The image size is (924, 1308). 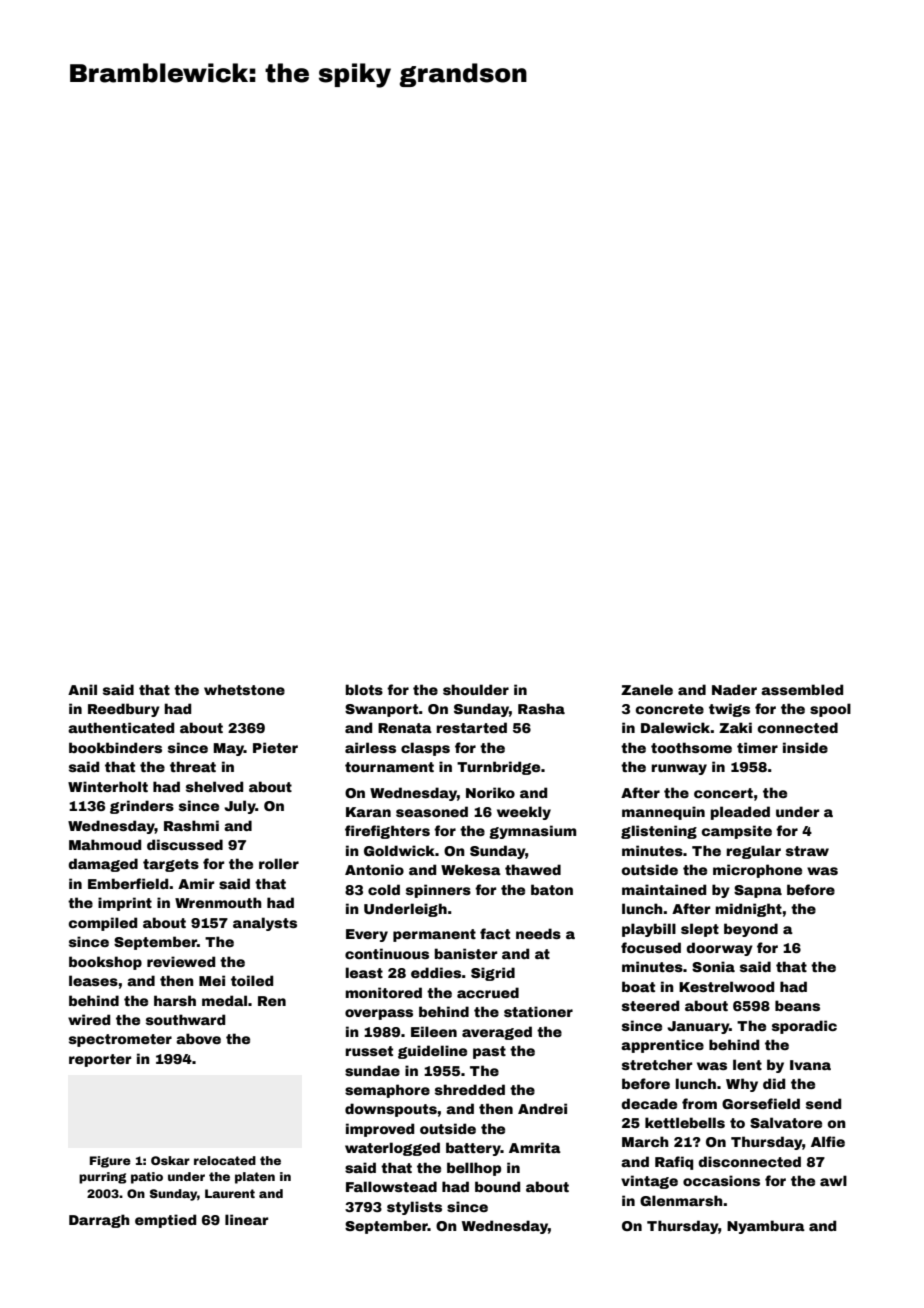 What do you see at coordinates (225, 1160) in the image?
I see `relocated` at bounding box center [225, 1160].
